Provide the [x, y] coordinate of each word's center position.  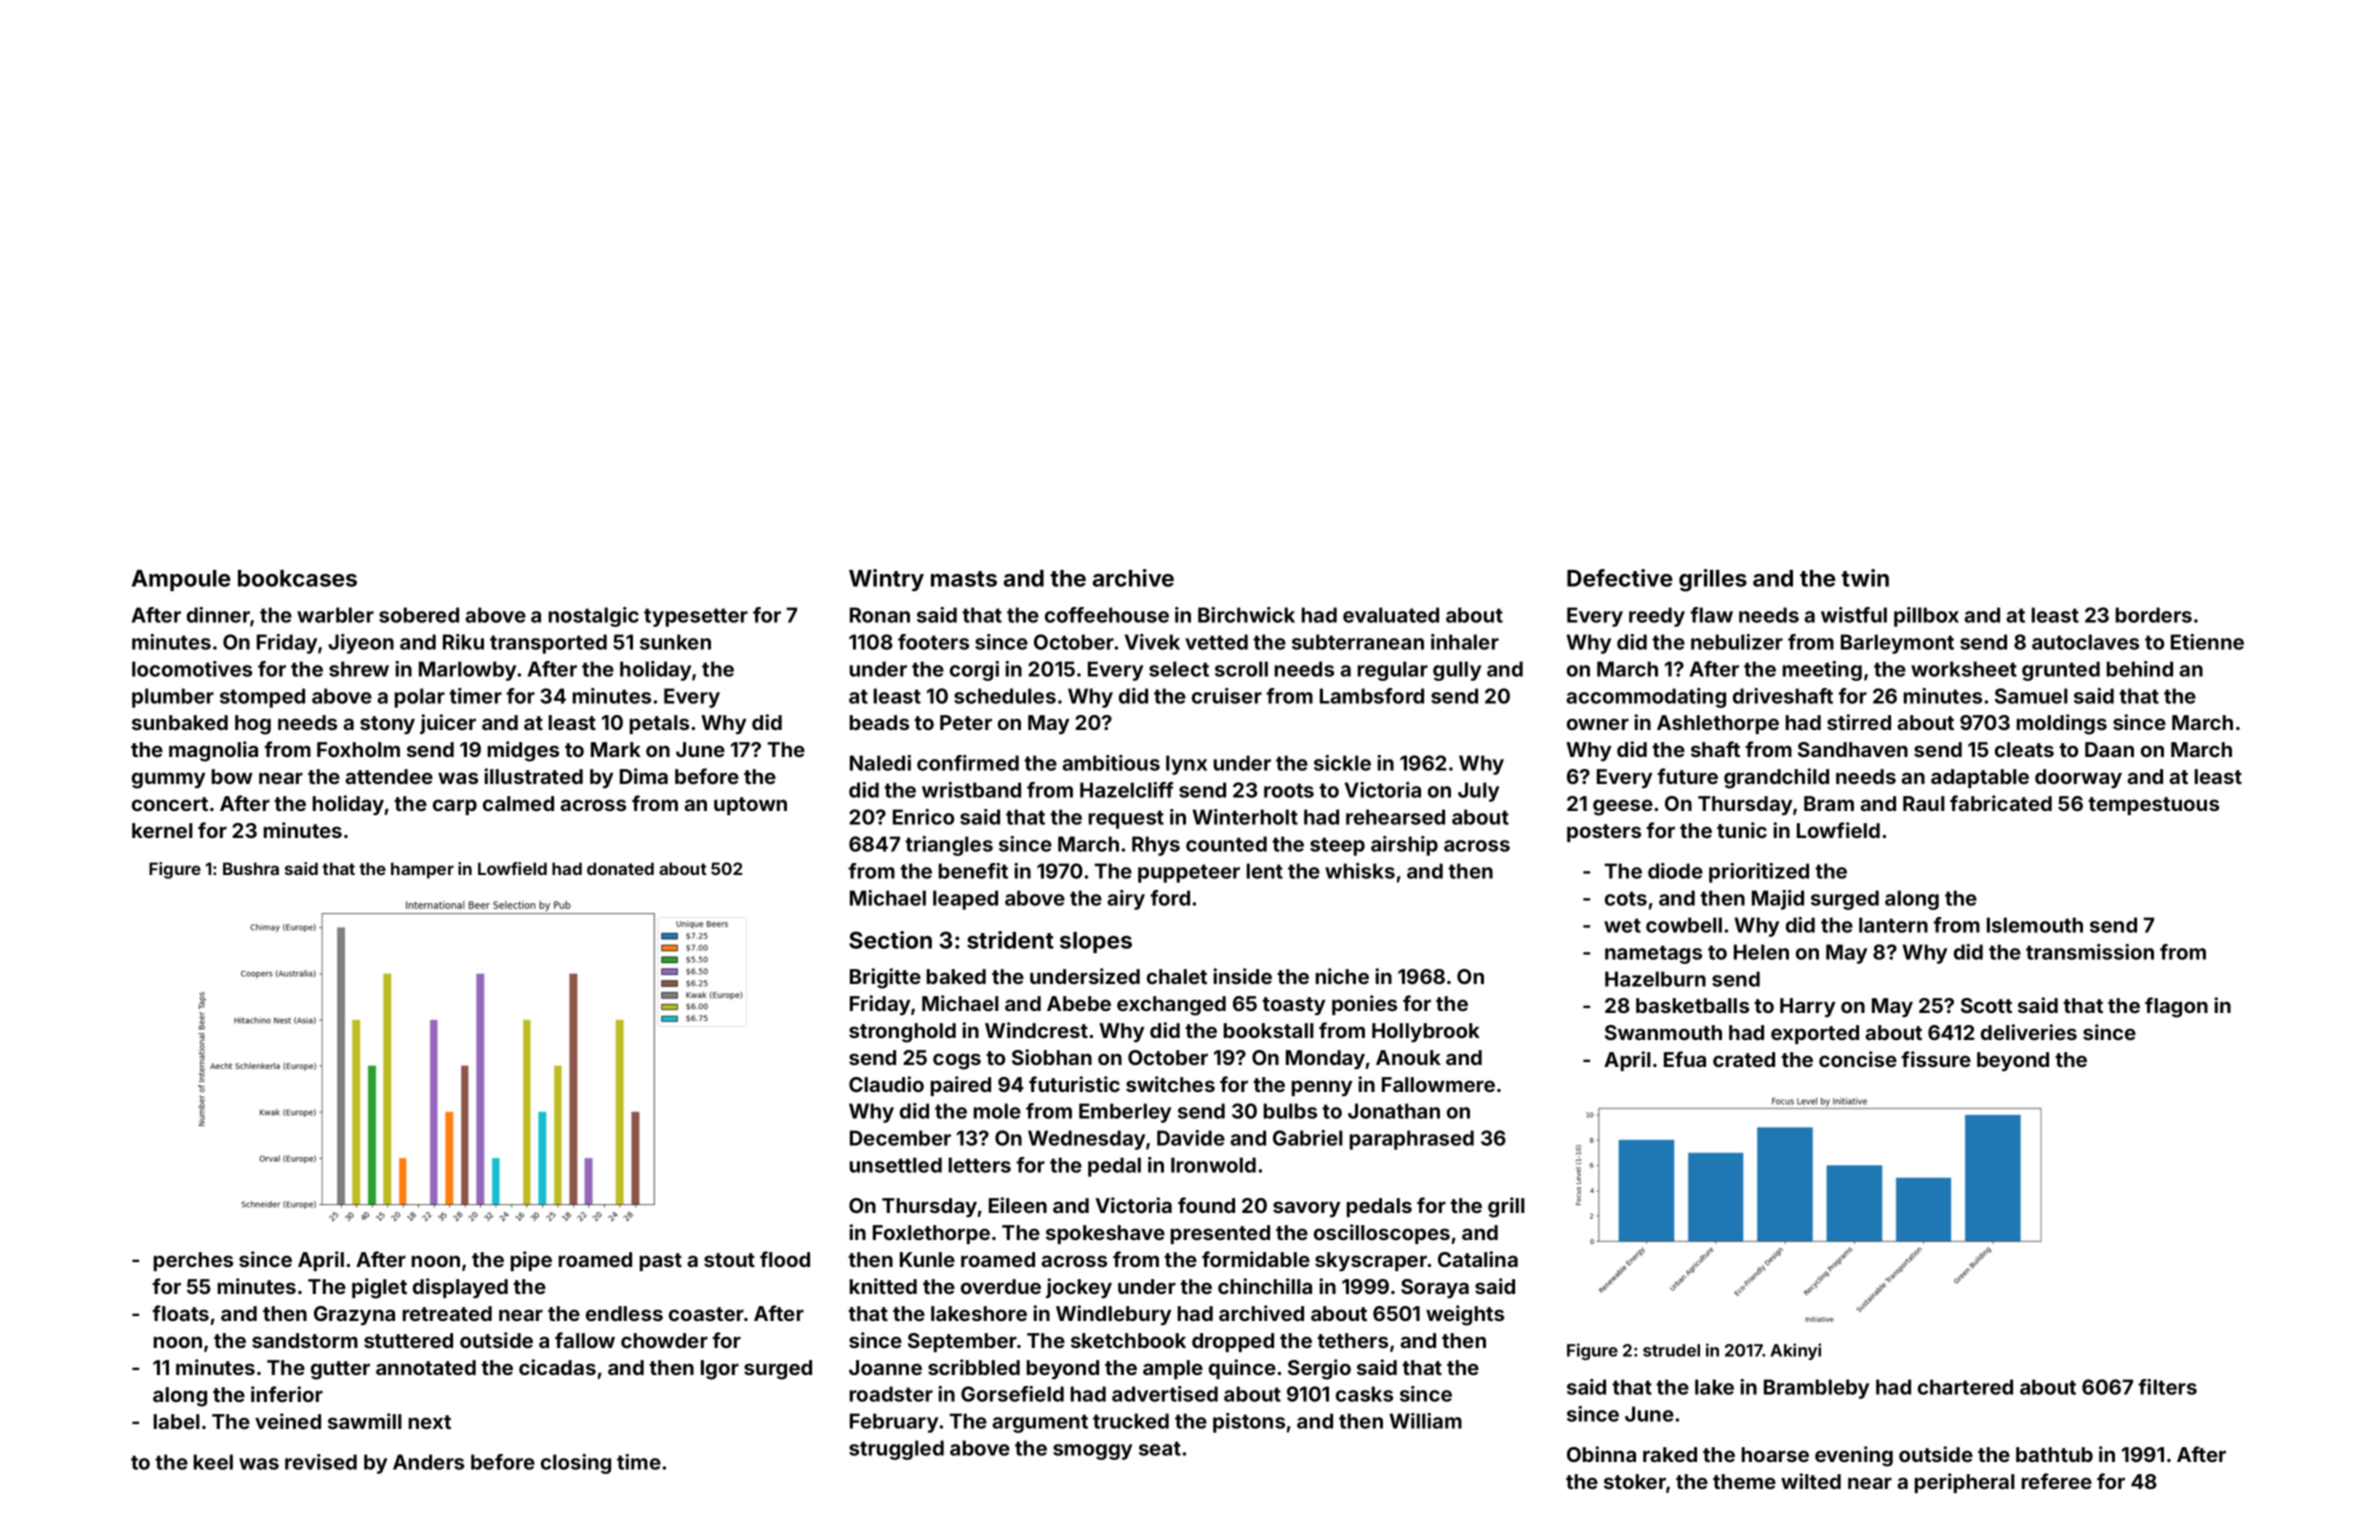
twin [1865, 578]
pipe [531, 1261]
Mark [616, 749]
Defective [1620, 578]
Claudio [886, 1084]
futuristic [1074, 1084]
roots [1289, 790]
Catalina [1478, 1259]
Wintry [886, 580]
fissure [1936, 1059]
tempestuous [2153, 806]
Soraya [1435, 1288]
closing [576, 1464]
